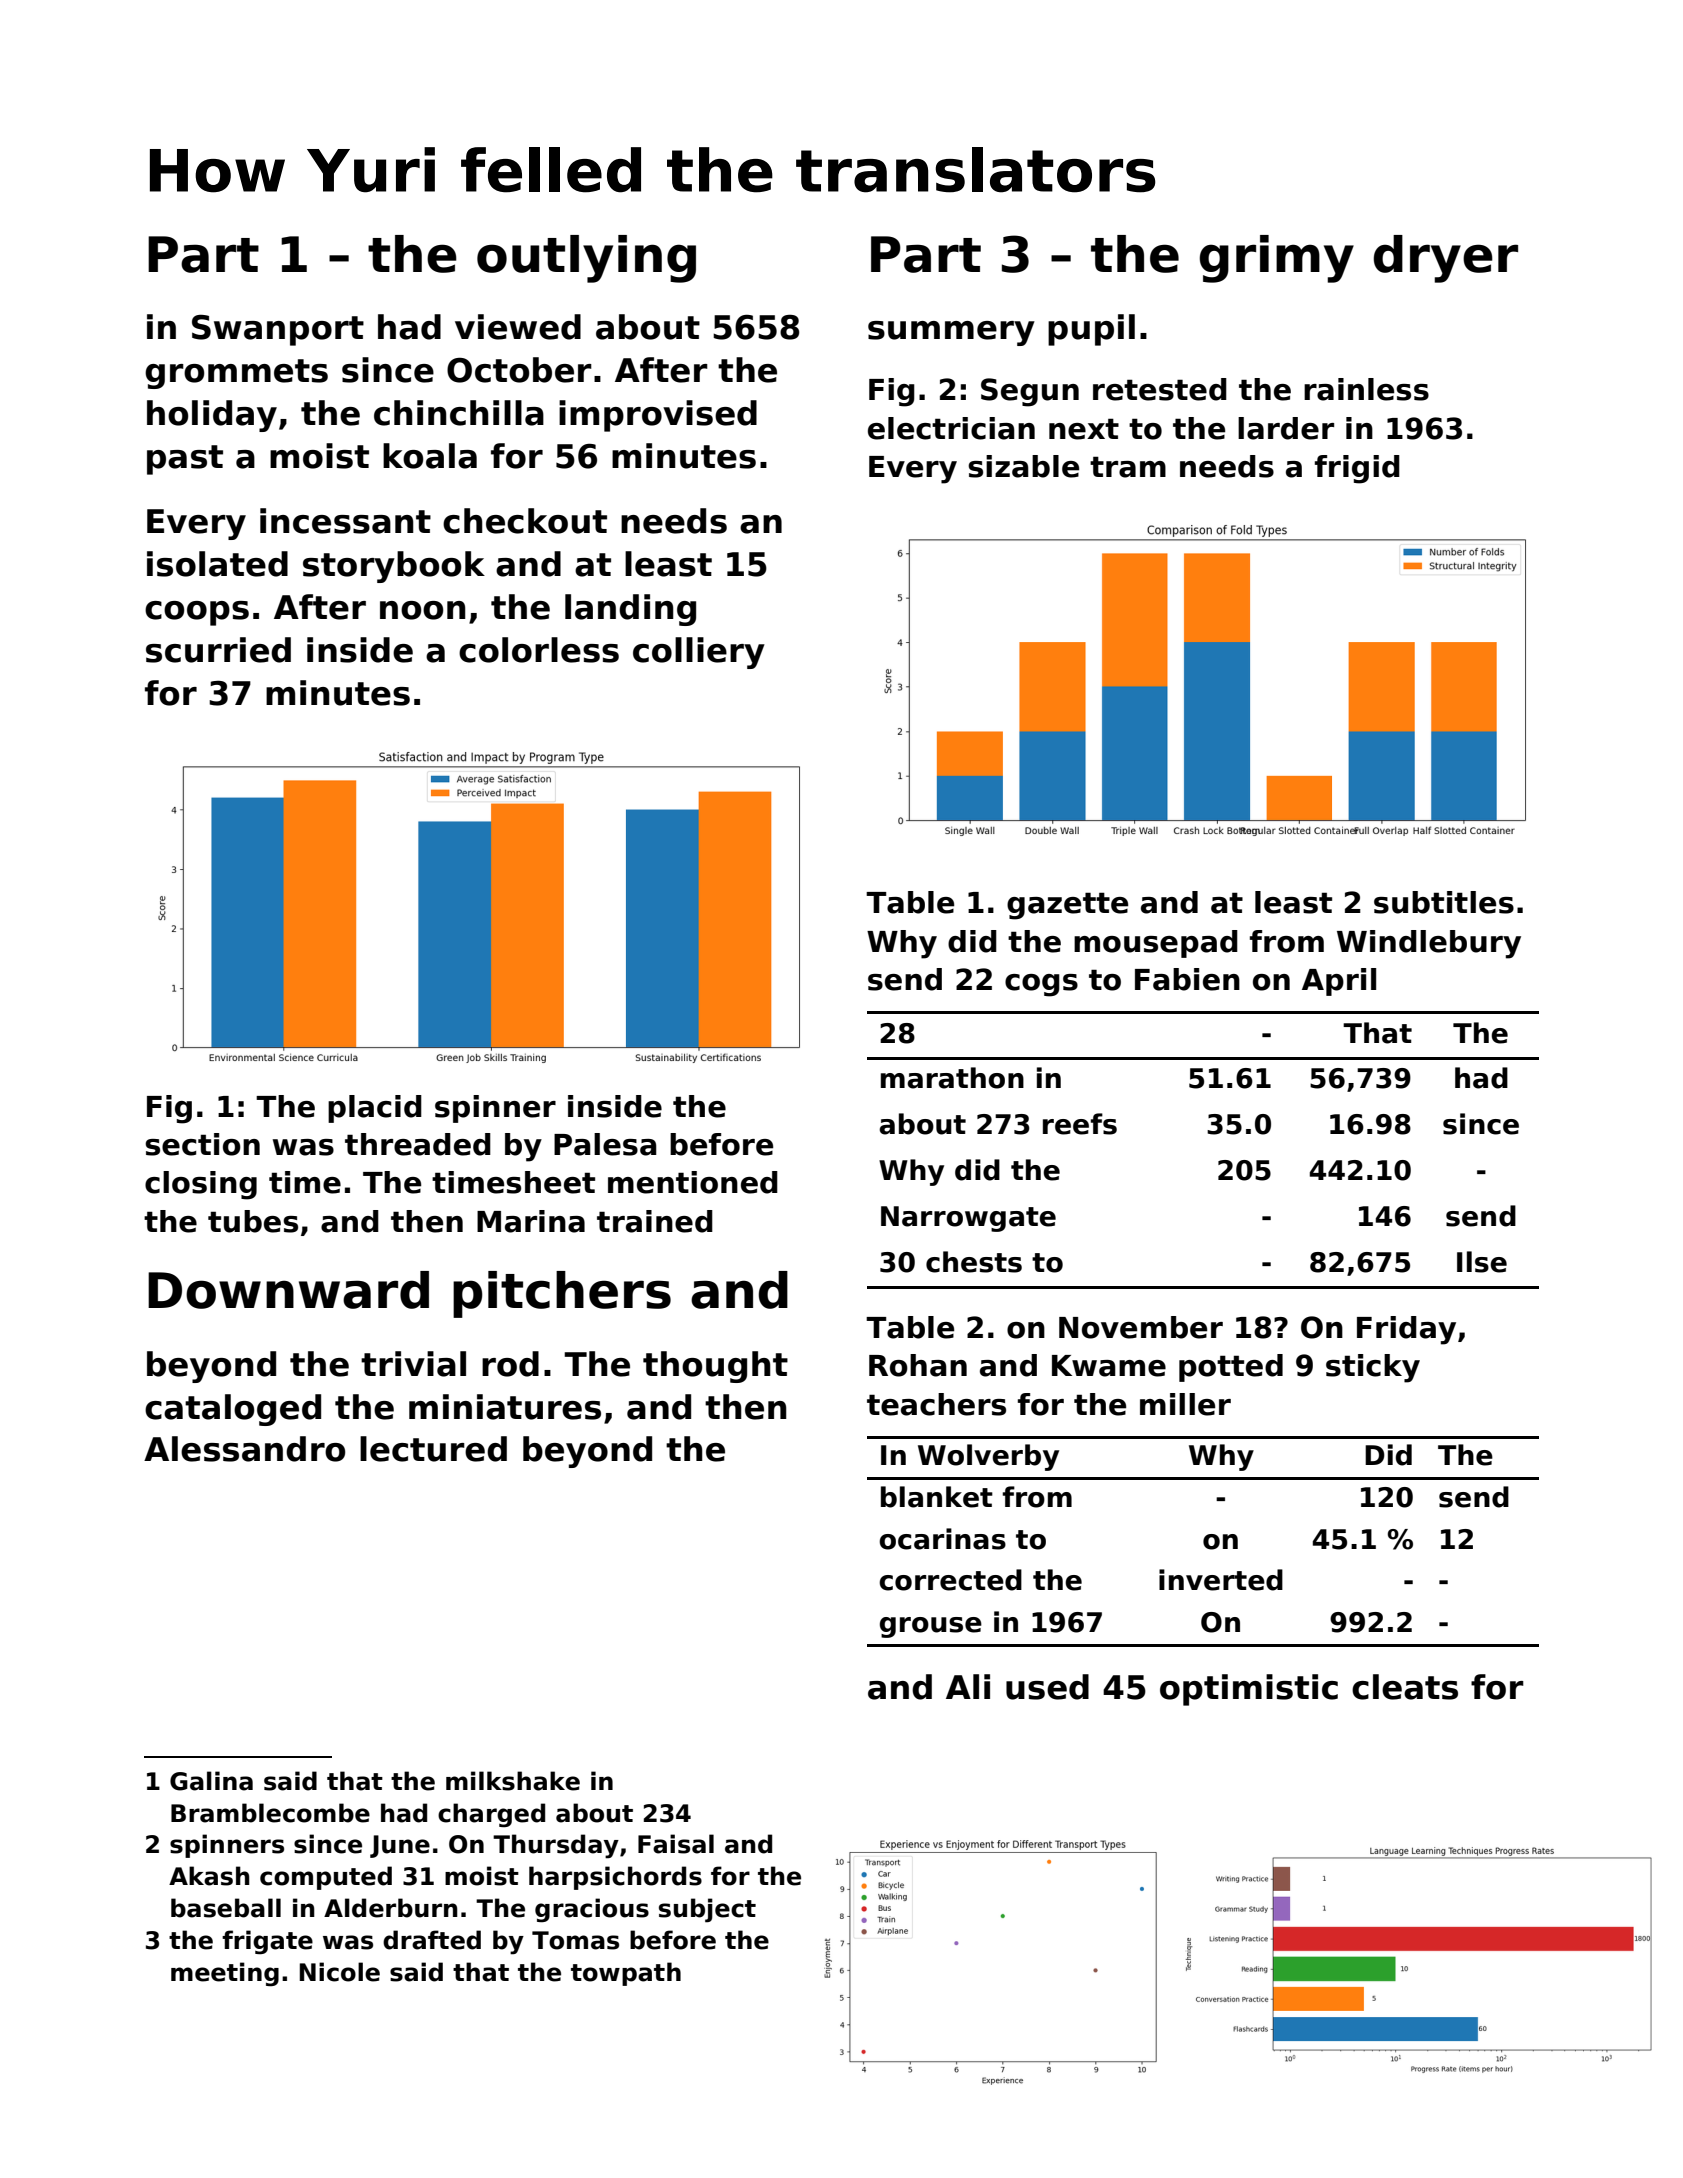  Describe the element at coordinates (1429, 944) in the image. I see `Windlebury` at that location.
